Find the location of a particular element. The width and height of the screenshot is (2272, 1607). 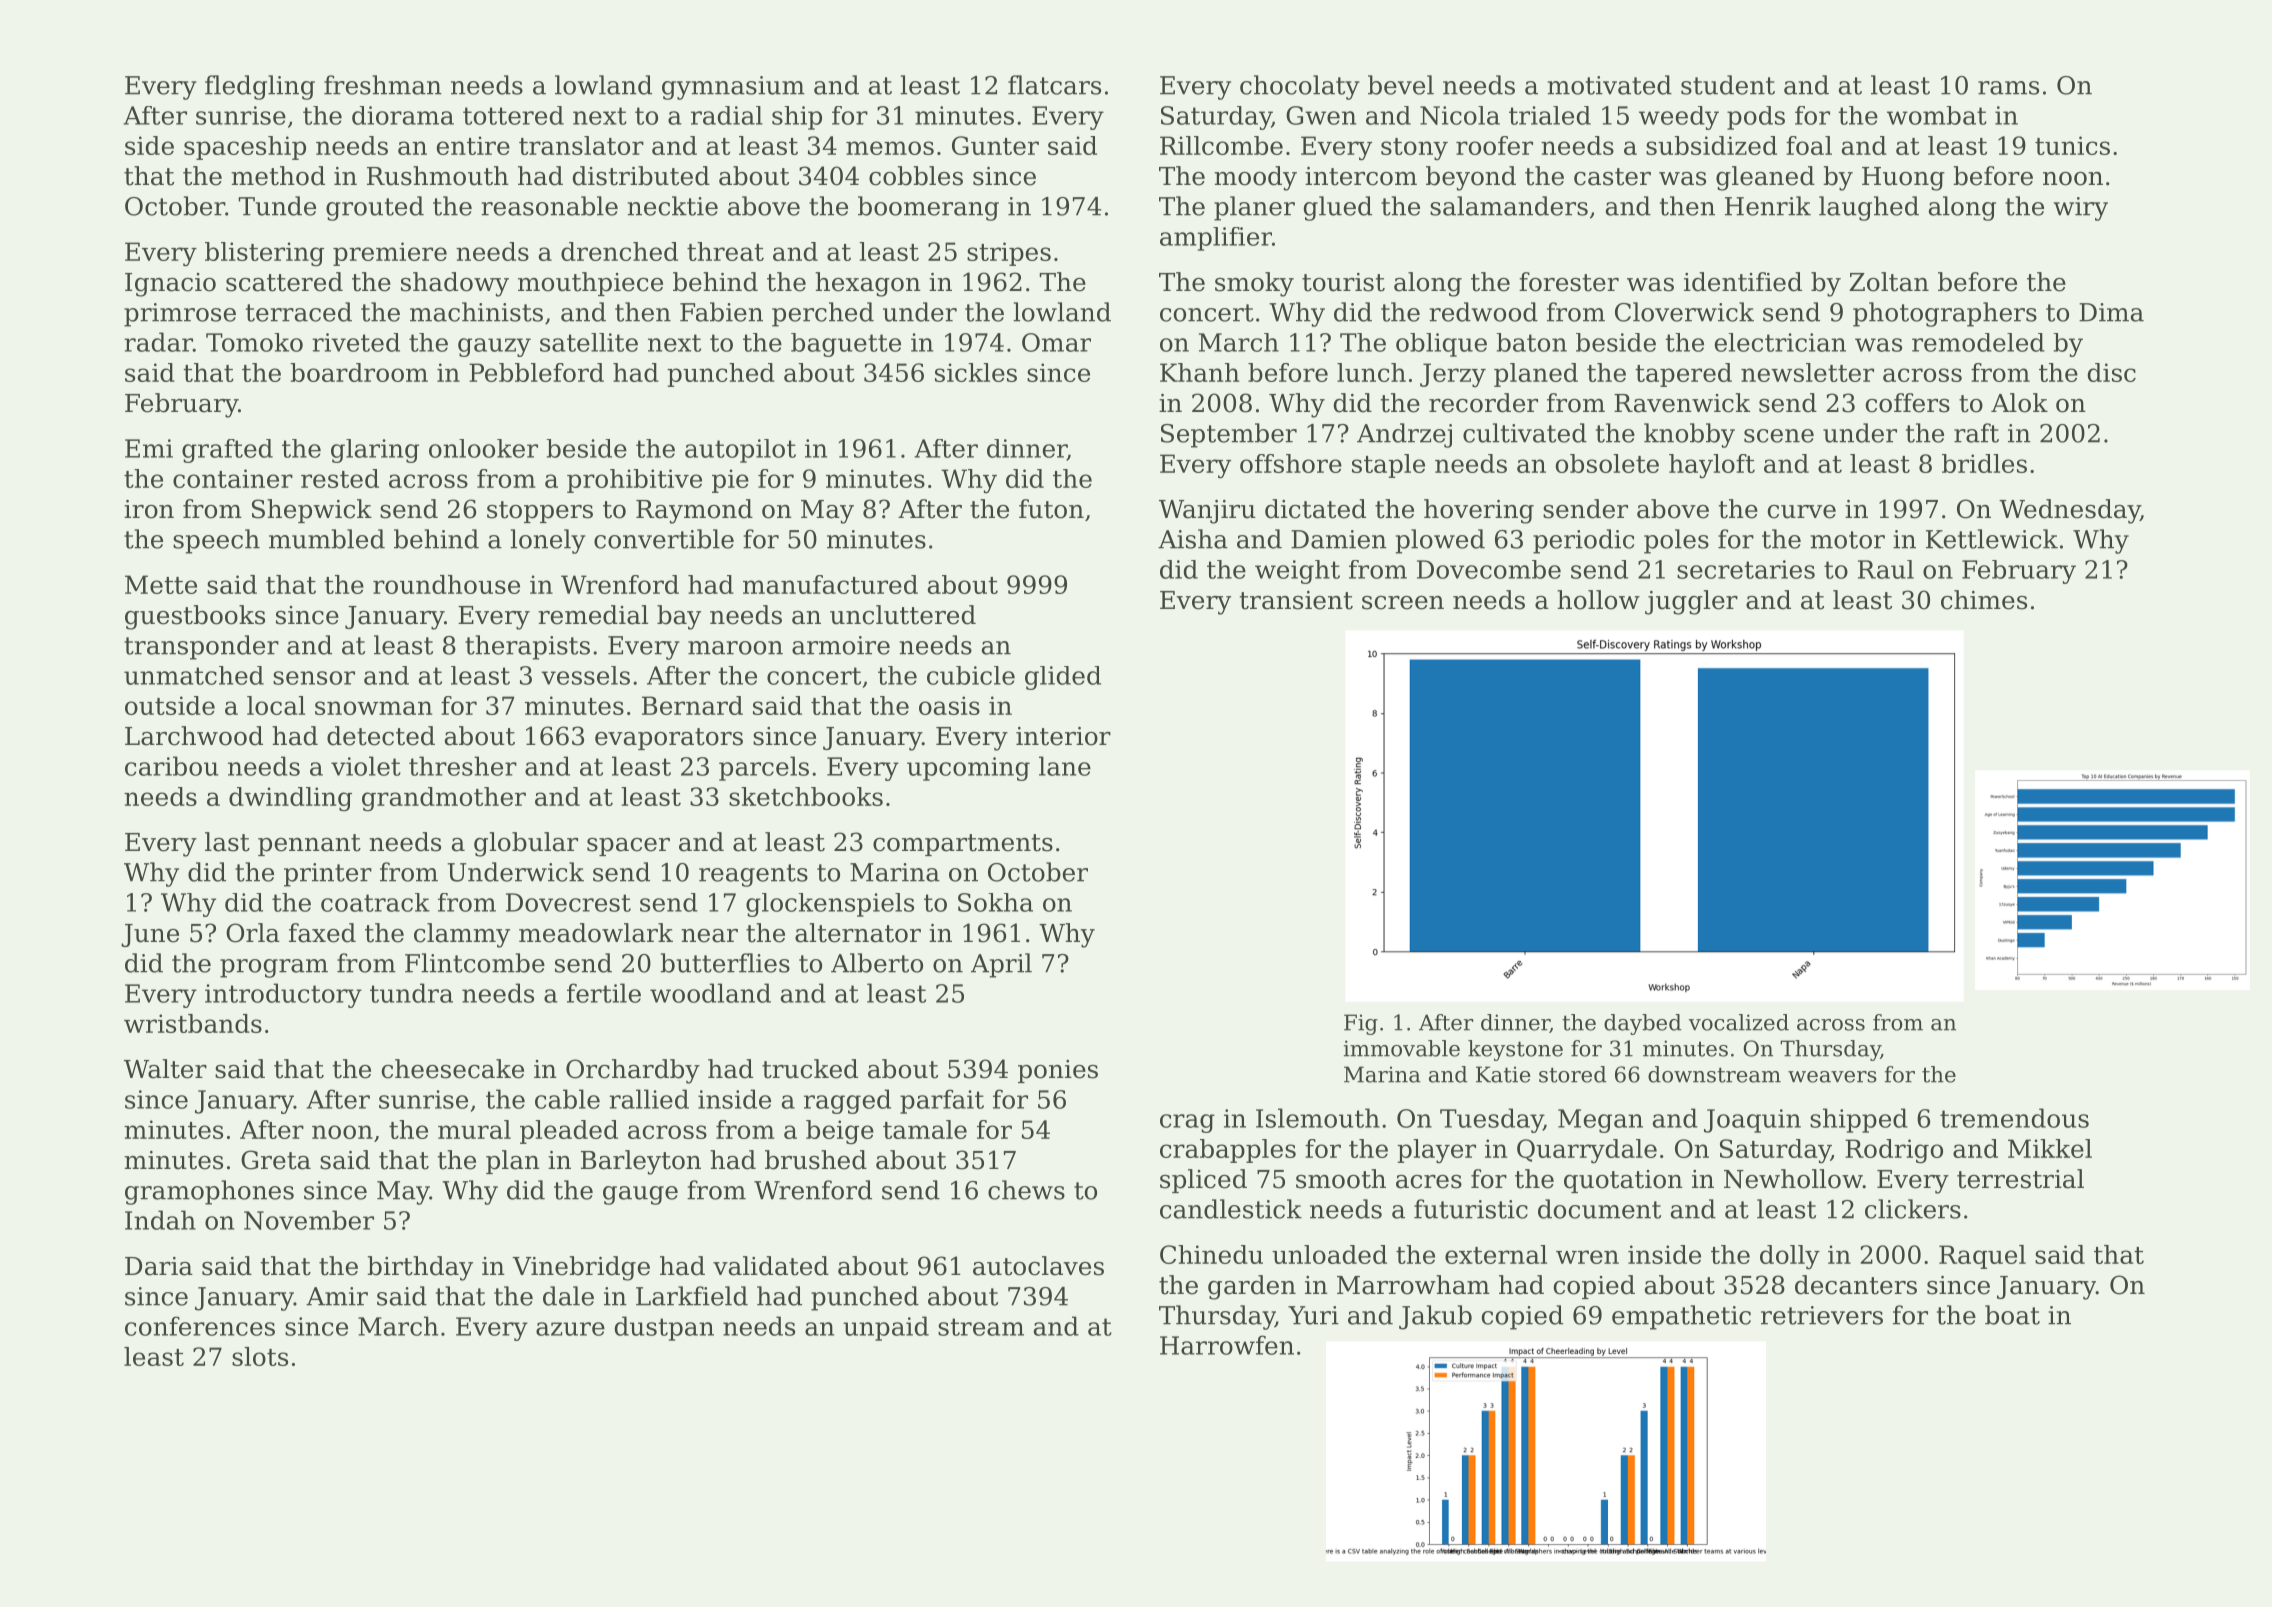

wiry is located at coordinates (2081, 209).
